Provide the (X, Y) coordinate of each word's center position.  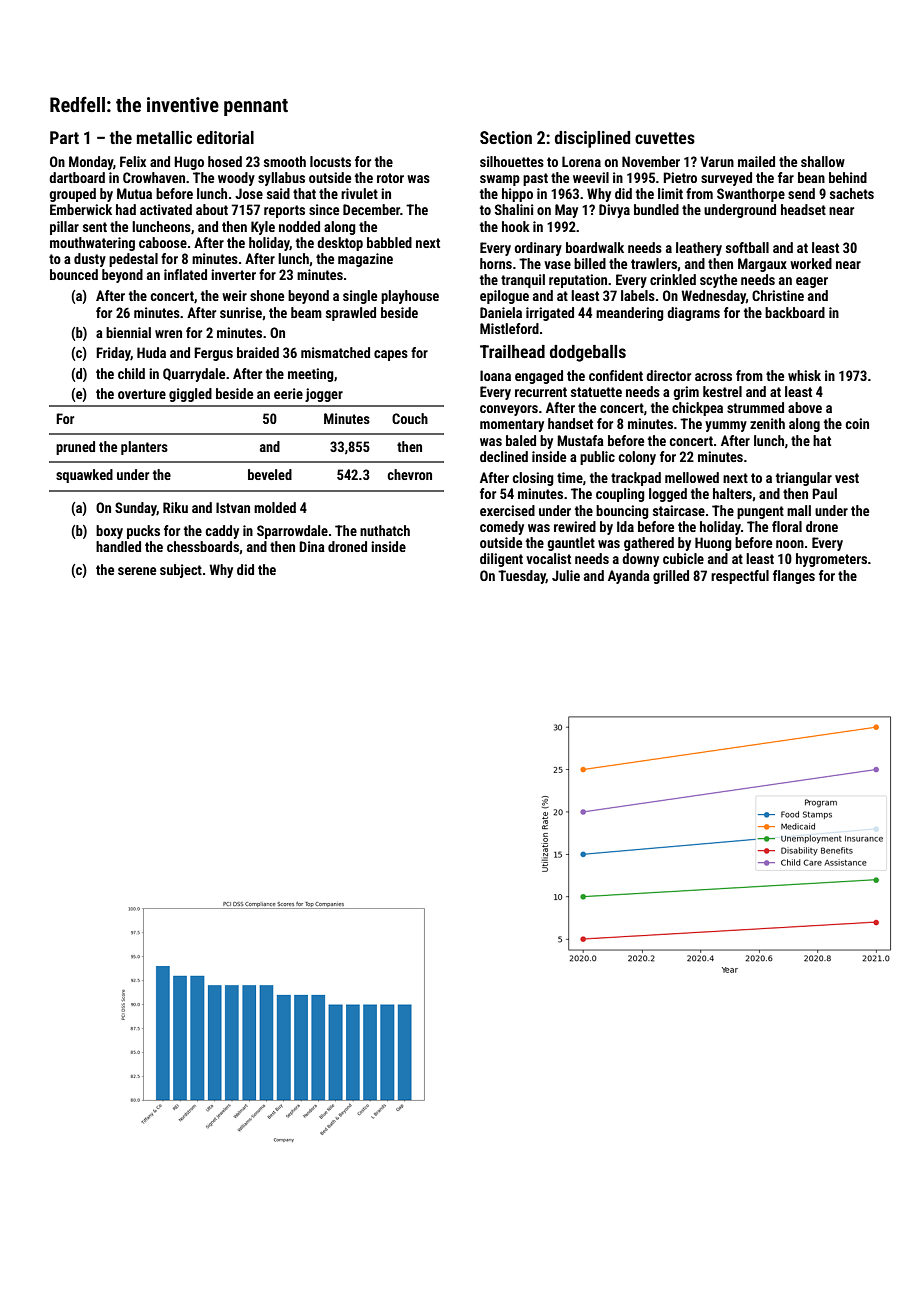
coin (857, 423)
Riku (175, 507)
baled (521, 440)
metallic (164, 137)
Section (506, 137)
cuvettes (665, 138)
